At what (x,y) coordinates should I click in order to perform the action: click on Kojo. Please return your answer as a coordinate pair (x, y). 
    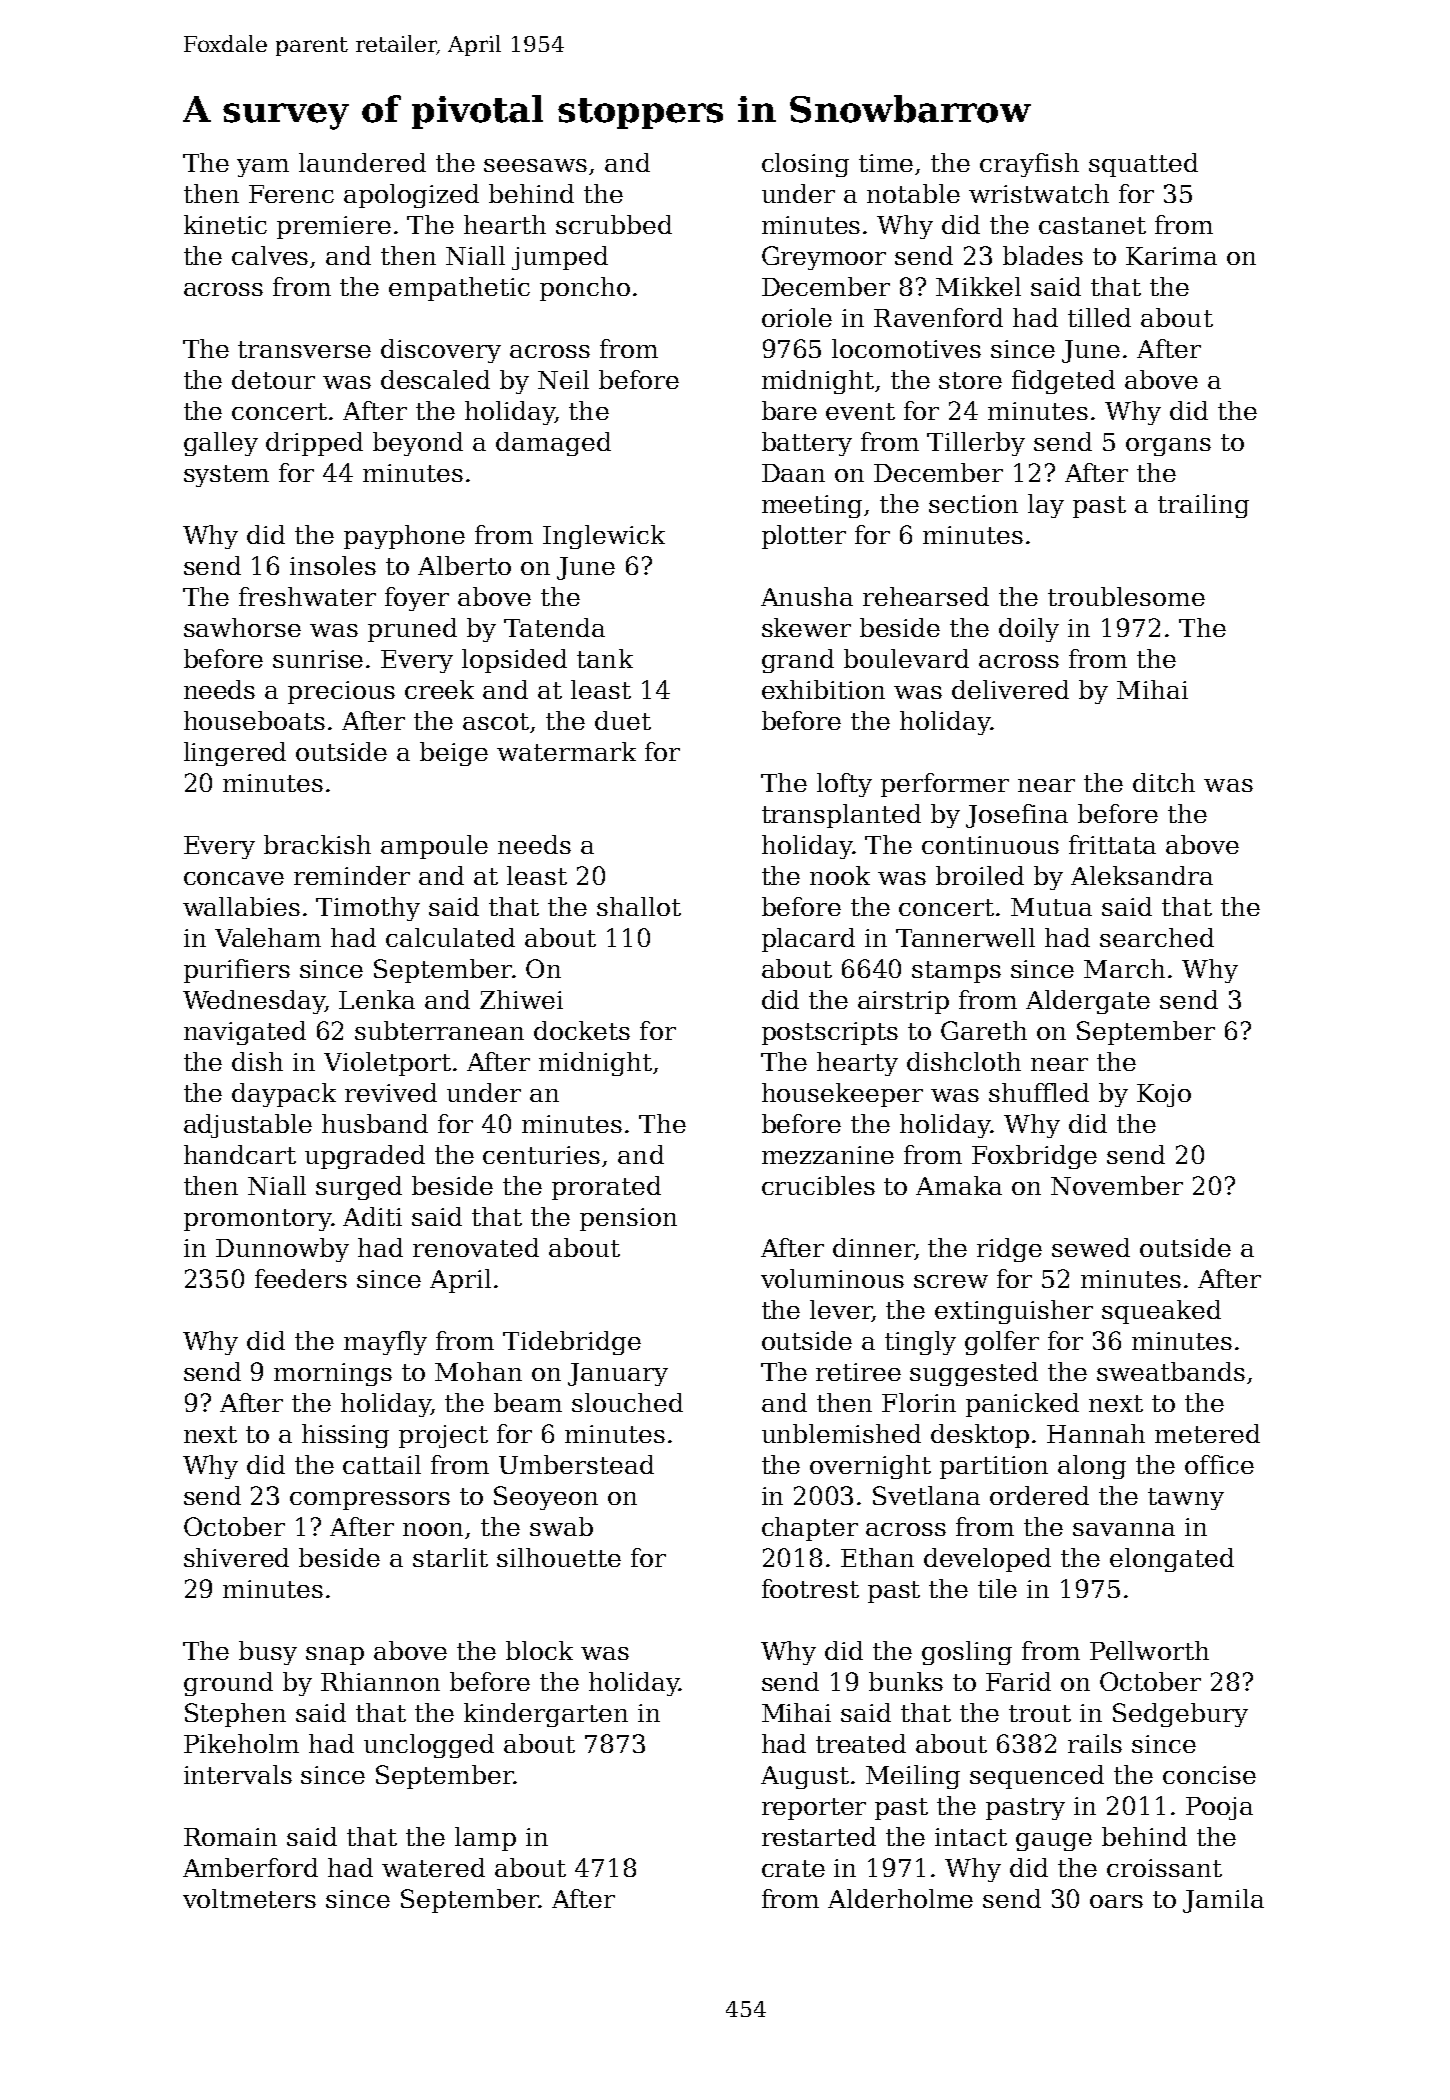
    Looking at the image, I should click on (1164, 1095).
